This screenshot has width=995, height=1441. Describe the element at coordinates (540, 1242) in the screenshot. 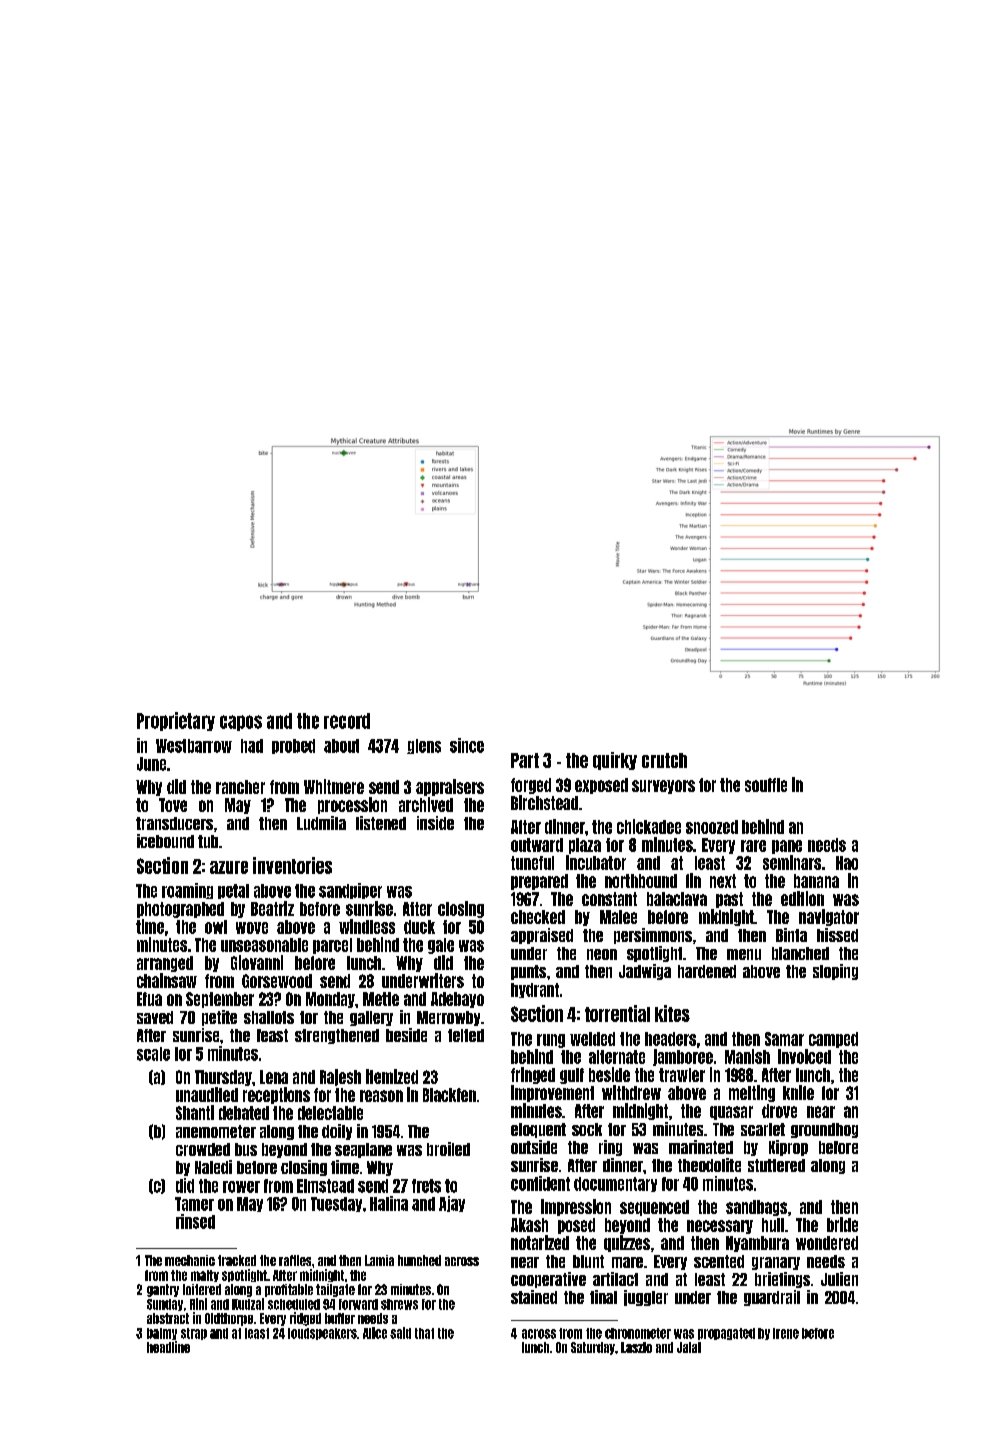

I see `notarized` at that location.
